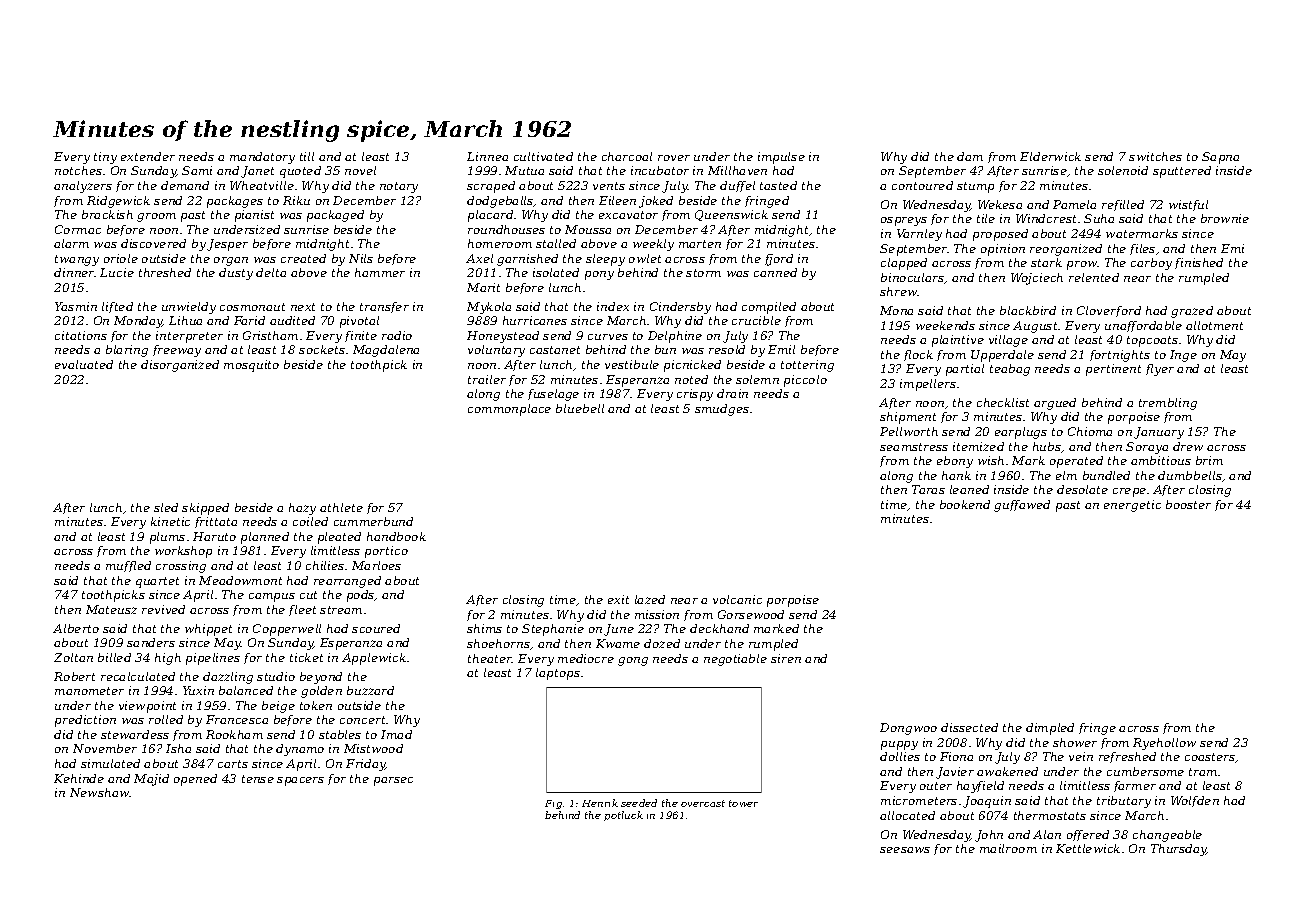 The width and height of the screenshot is (1308, 924). Describe the element at coordinates (99, 792) in the screenshot. I see `Newshaw` at that location.
